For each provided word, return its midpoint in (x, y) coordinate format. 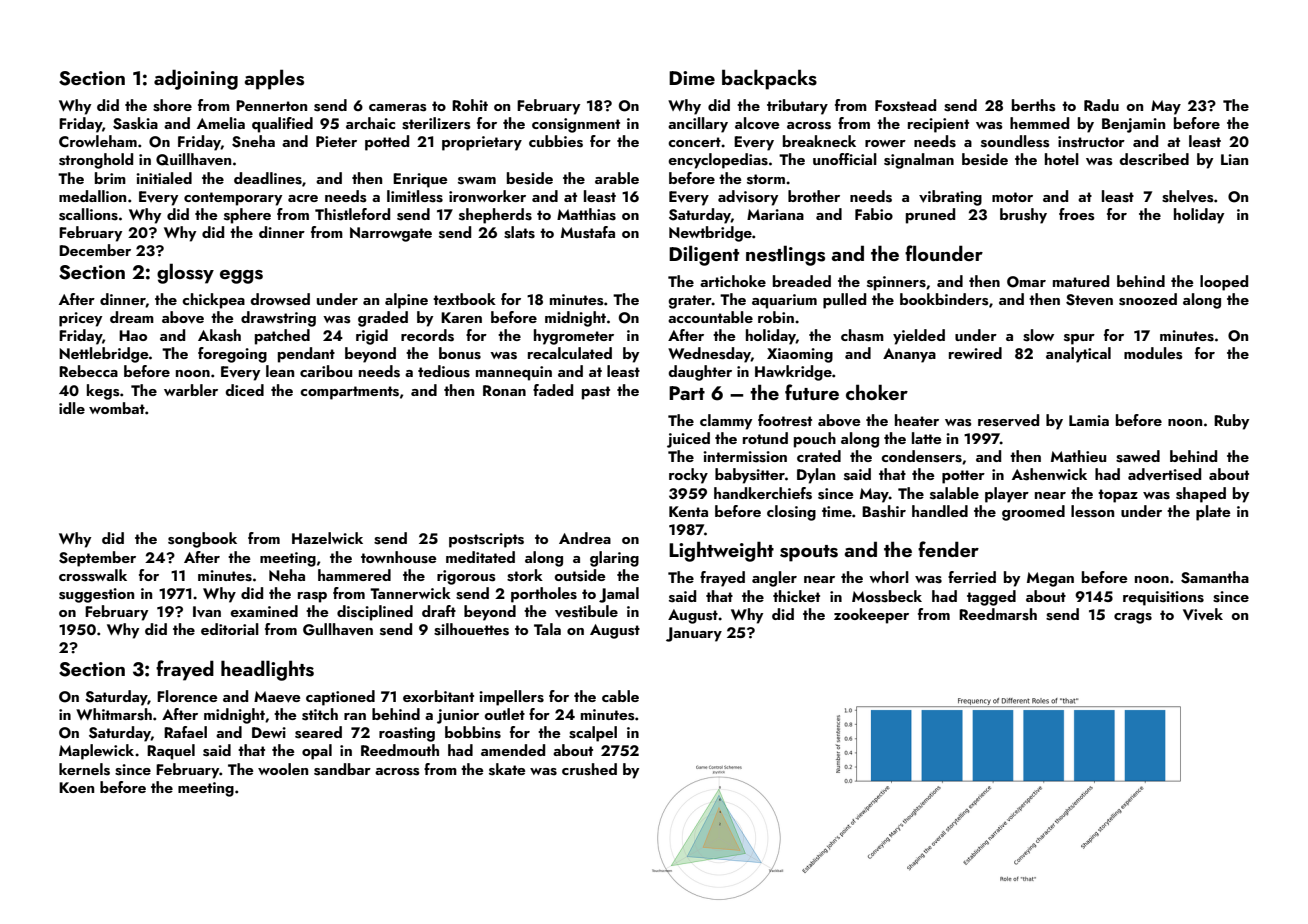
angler (774, 579)
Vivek (1203, 614)
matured (1081, 281)
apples (274, 79)
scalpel (593, 734)
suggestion (96, 595)
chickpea (213, 301)
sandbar (342, 769)
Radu (1101, 105)
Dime (692, 78)
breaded (802, 281)
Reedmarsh (998, 614)
